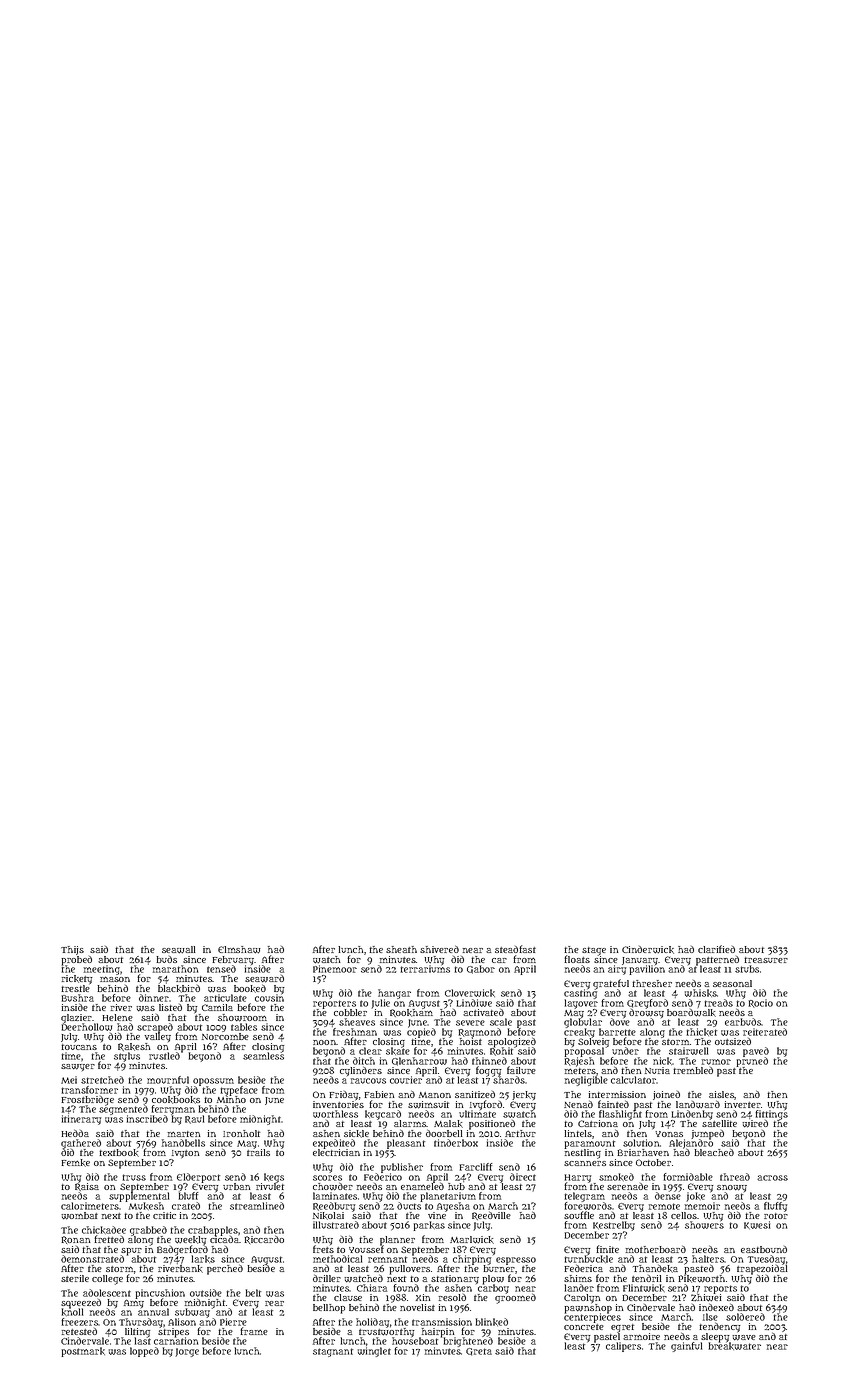 This page has height=1400, width=849. What do you see at coordinates (402, 1168) in the page?
I see `publisher` at bounding box center [402, 1168].
